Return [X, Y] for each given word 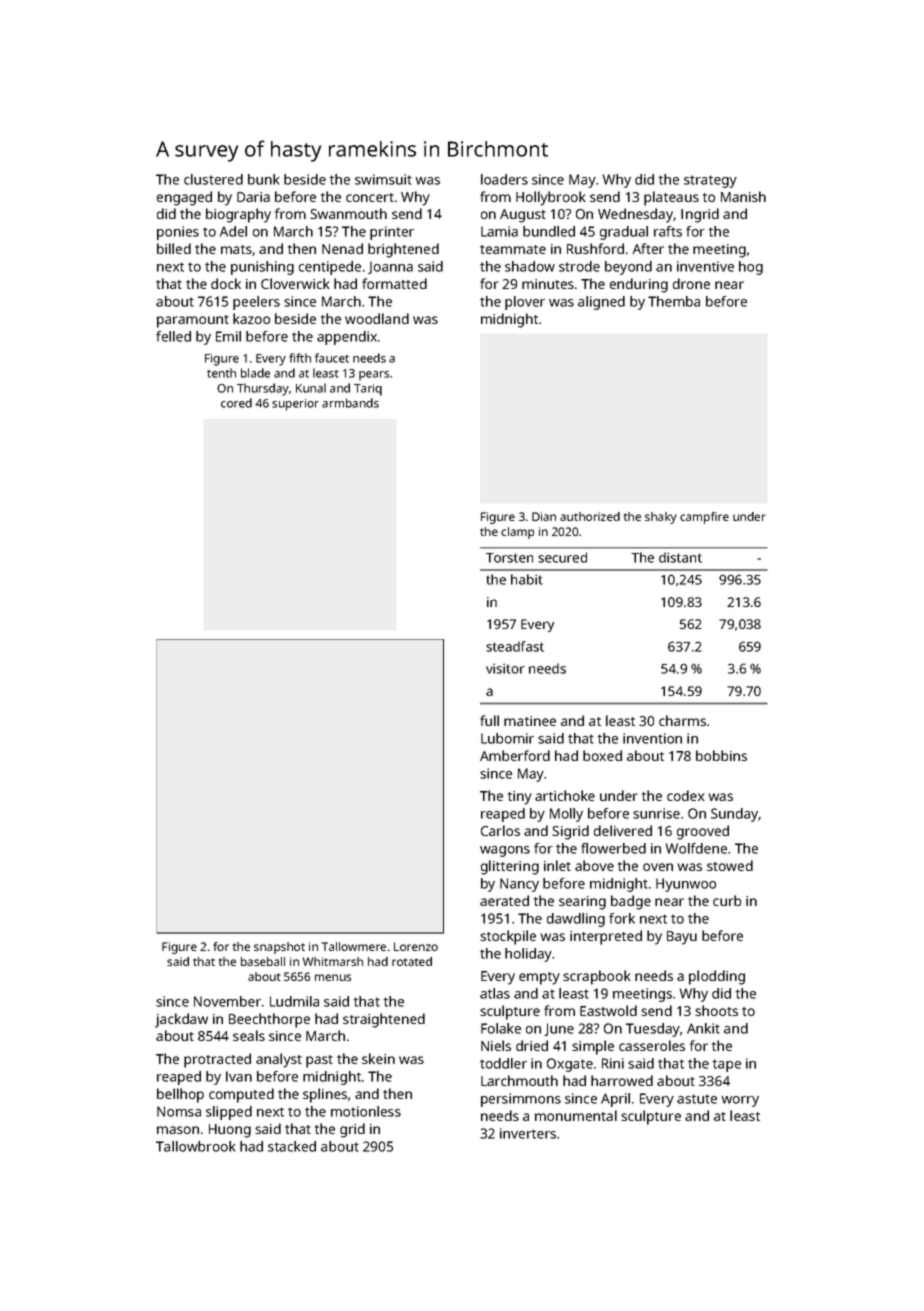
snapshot [279, 948]
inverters [528, 1133]
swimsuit [383, 179]
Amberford [515, 755]
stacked [292, 1146]
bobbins [721, 755]
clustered [213, 179]
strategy [710, 181]
